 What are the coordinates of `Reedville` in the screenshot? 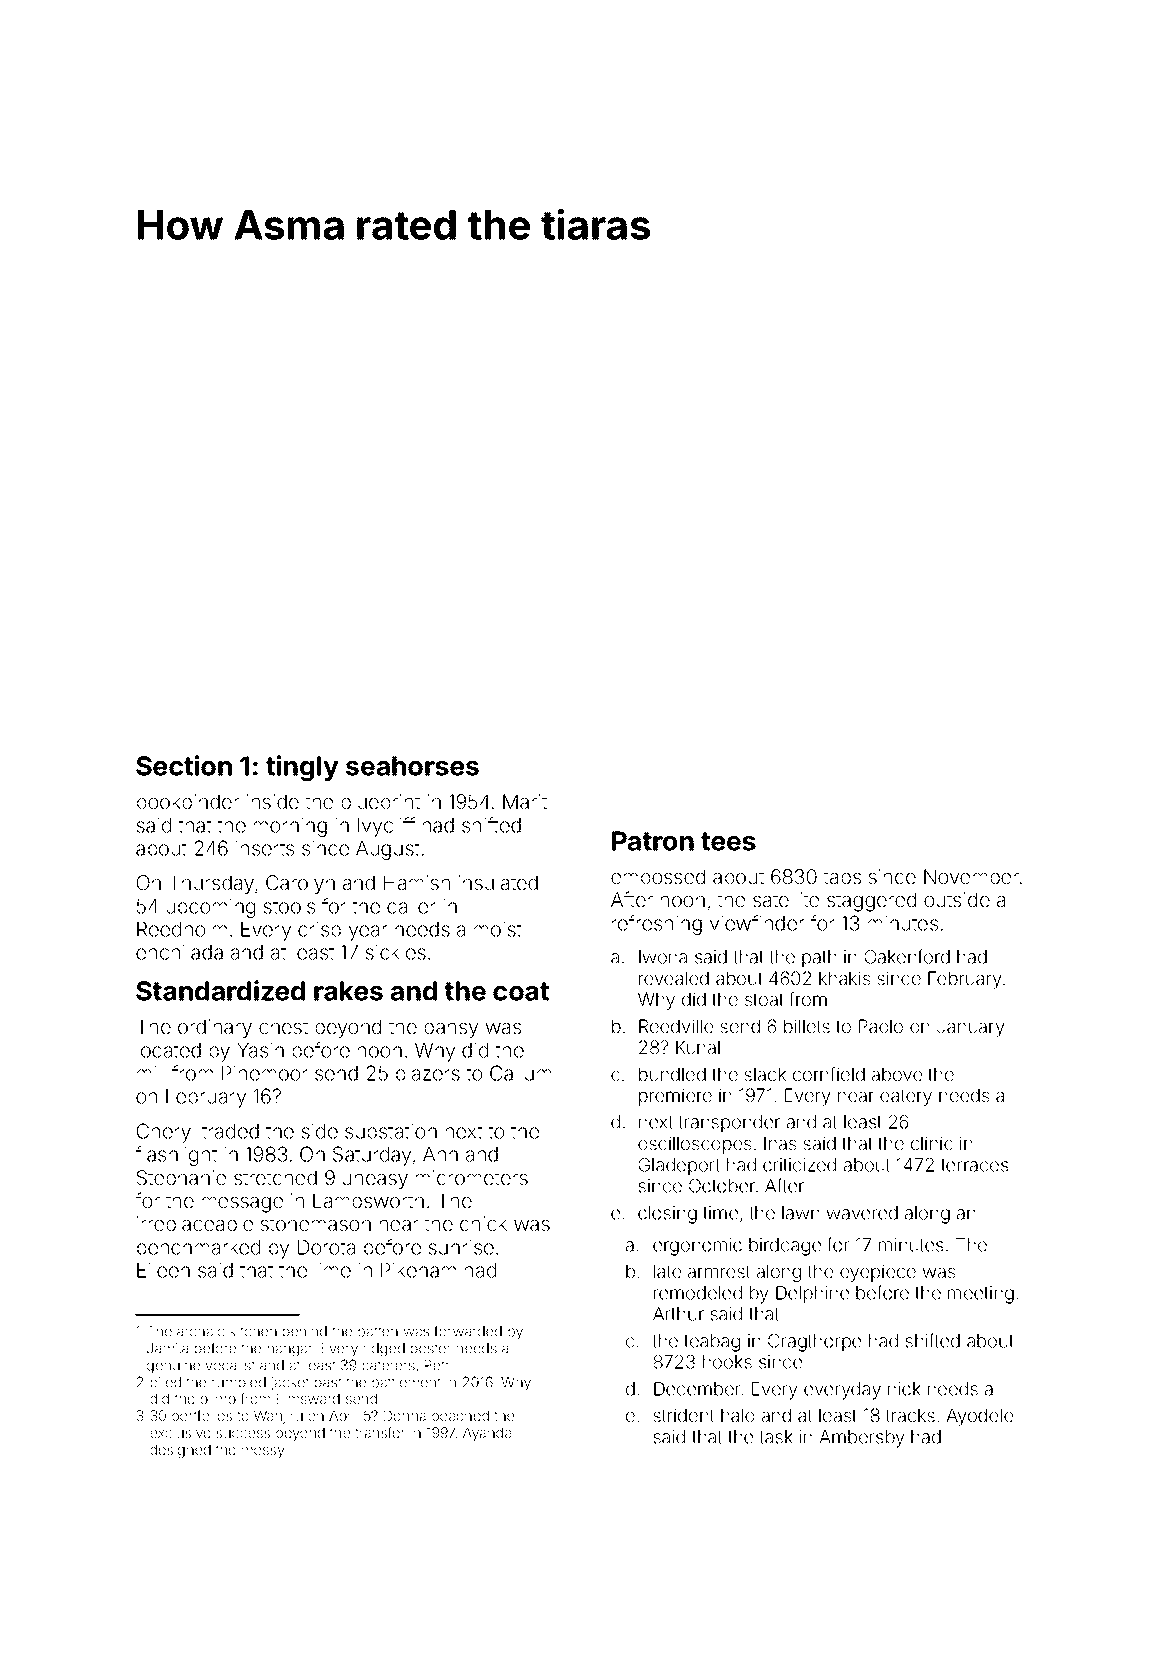 It's located at (676, 1026).
